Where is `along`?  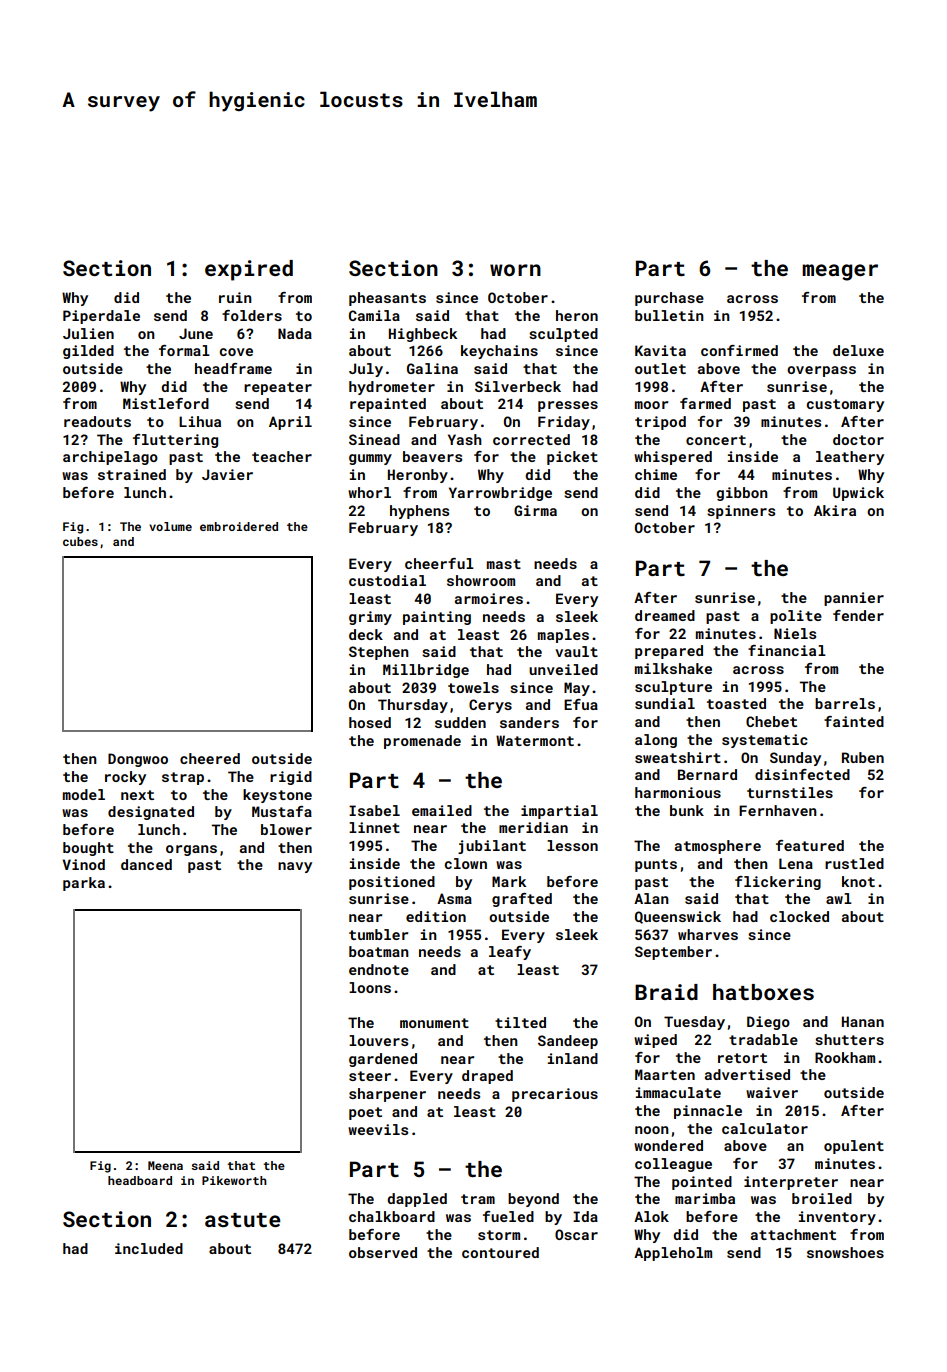 along is located at coordinates (656, 741).
